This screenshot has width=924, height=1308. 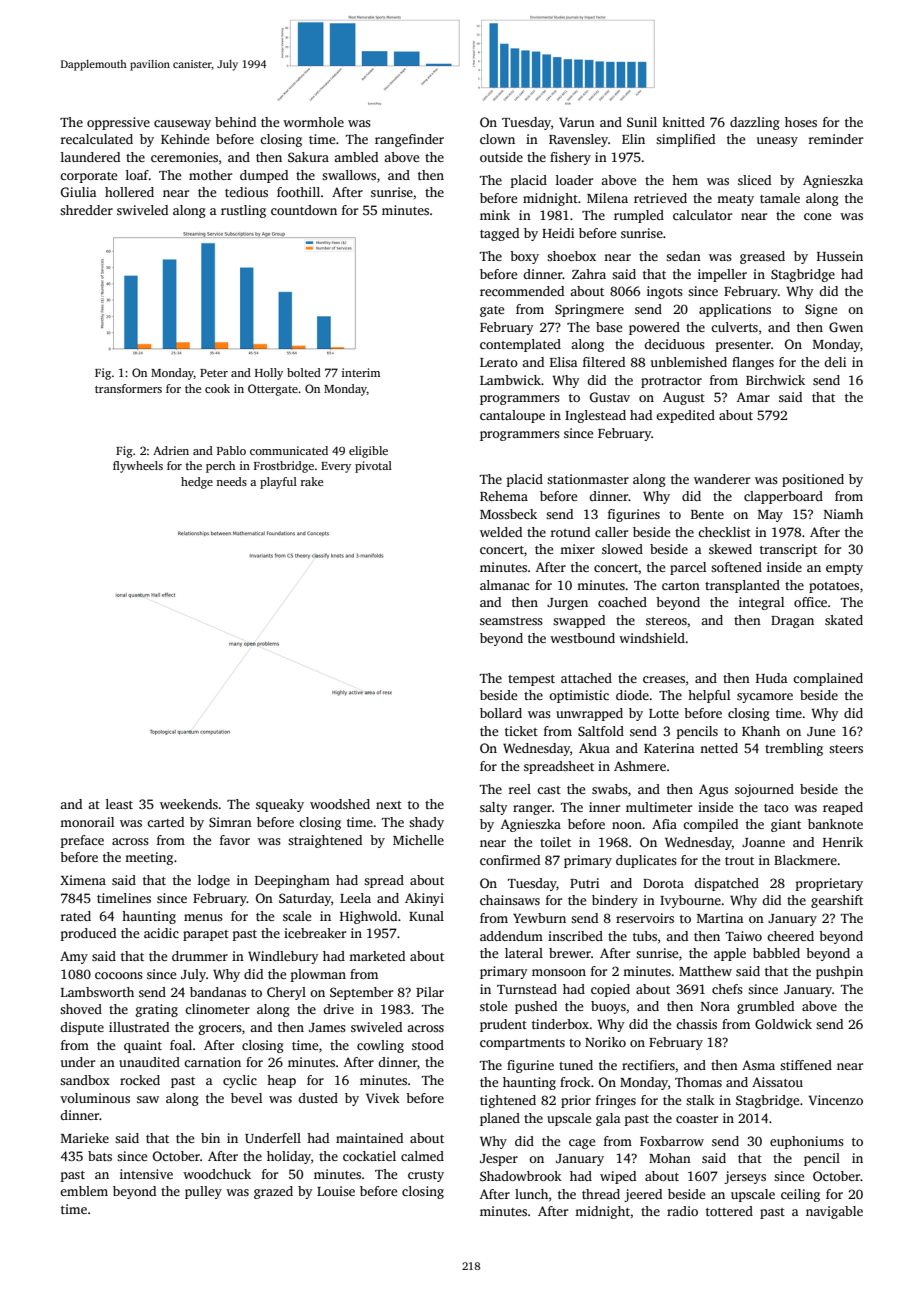 What do you see at coordinates (801, 122) in the screenshot?
I see `hoses` at bounding box center [801, 122].
